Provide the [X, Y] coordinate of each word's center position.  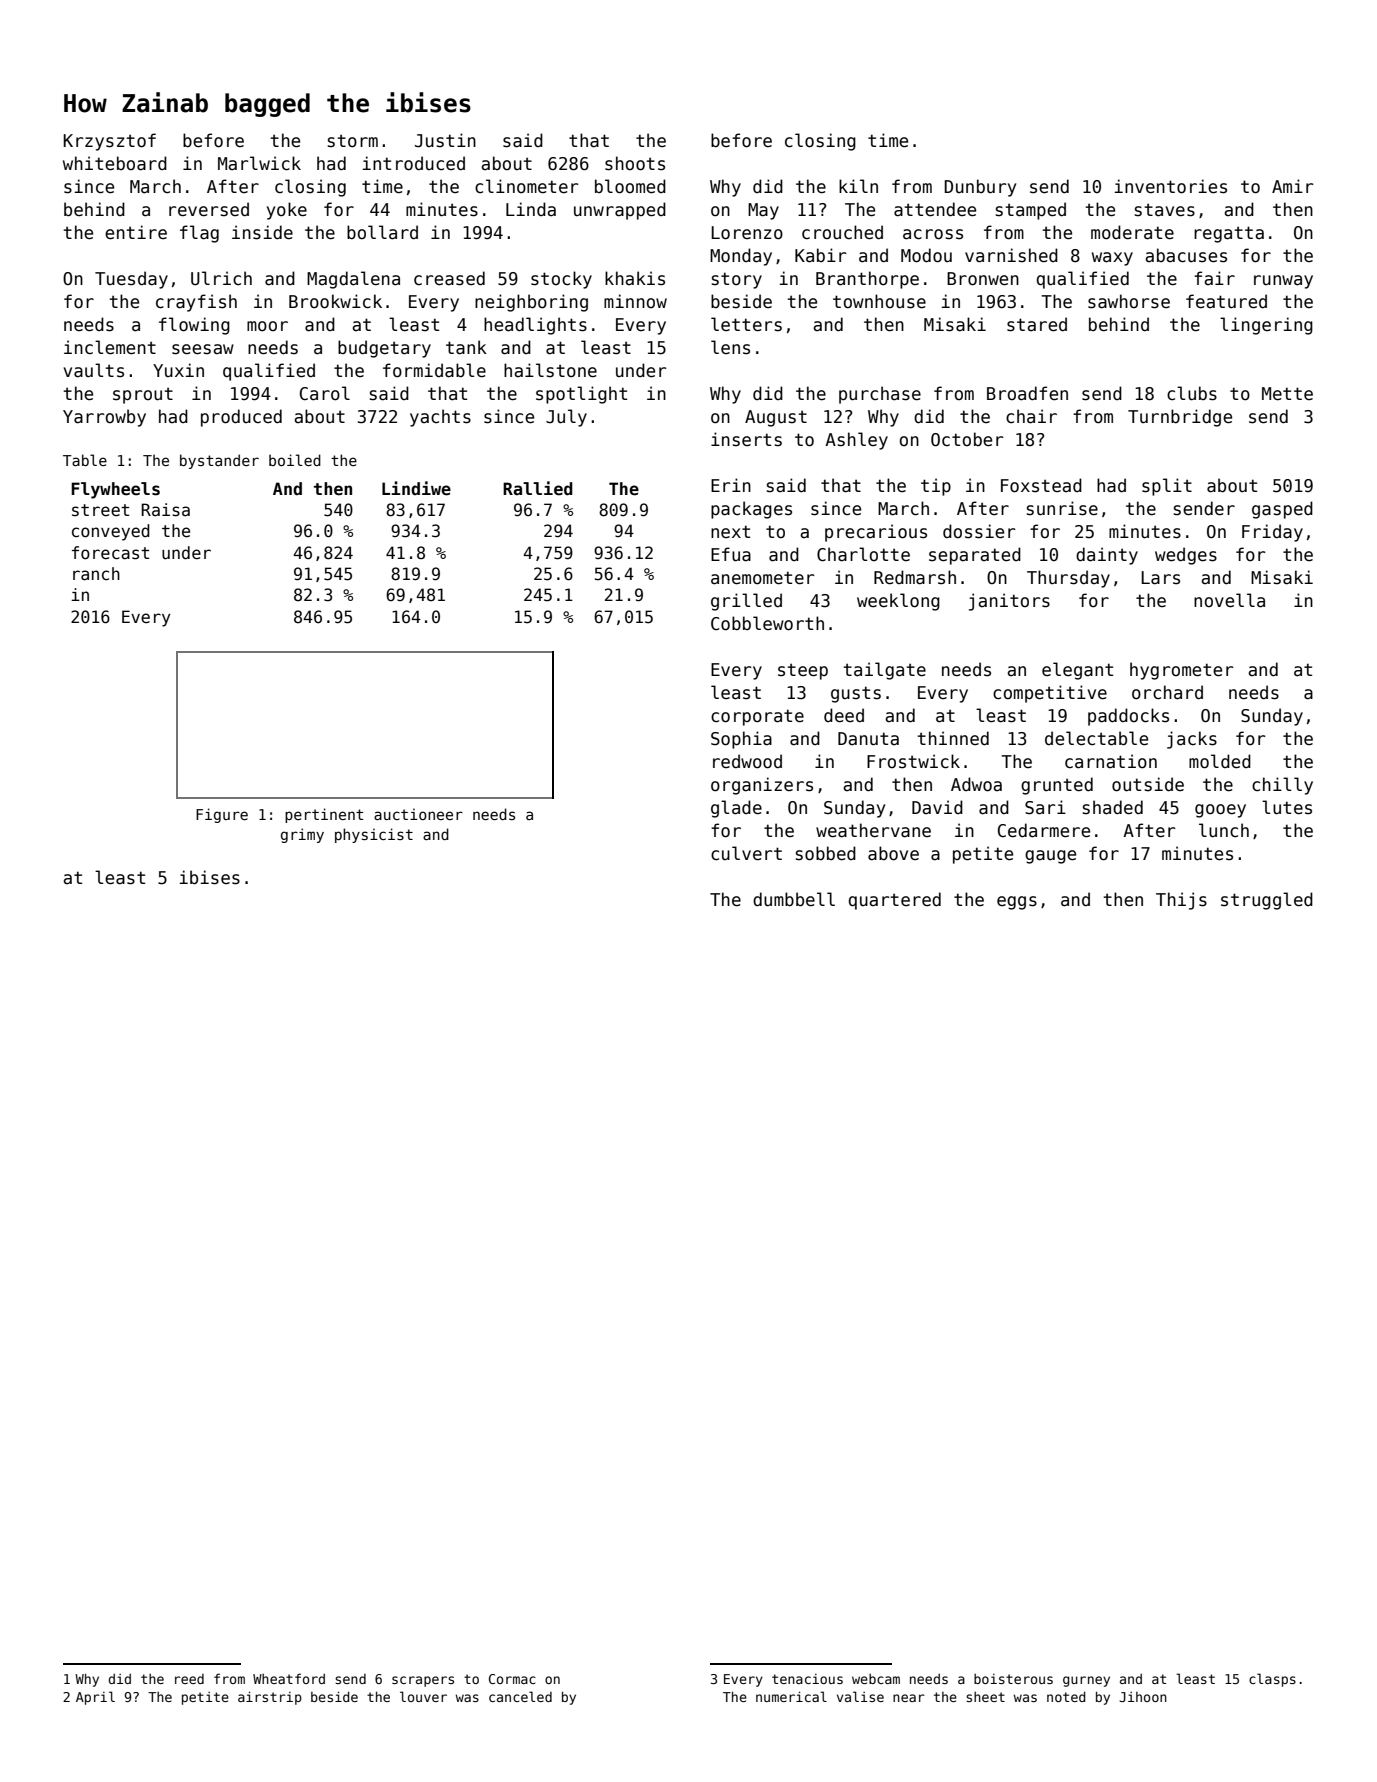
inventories [1171, 186]
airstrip [270, 1698]
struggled [1267, 901]
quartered [895, 901]
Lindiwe [416, 488]
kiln [858, 186]
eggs [1017, 903]
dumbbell [794, 899]
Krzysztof [109, 142]
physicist [374, 835]
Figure [222, 815]
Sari [1045, 807]
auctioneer [418, 814]
